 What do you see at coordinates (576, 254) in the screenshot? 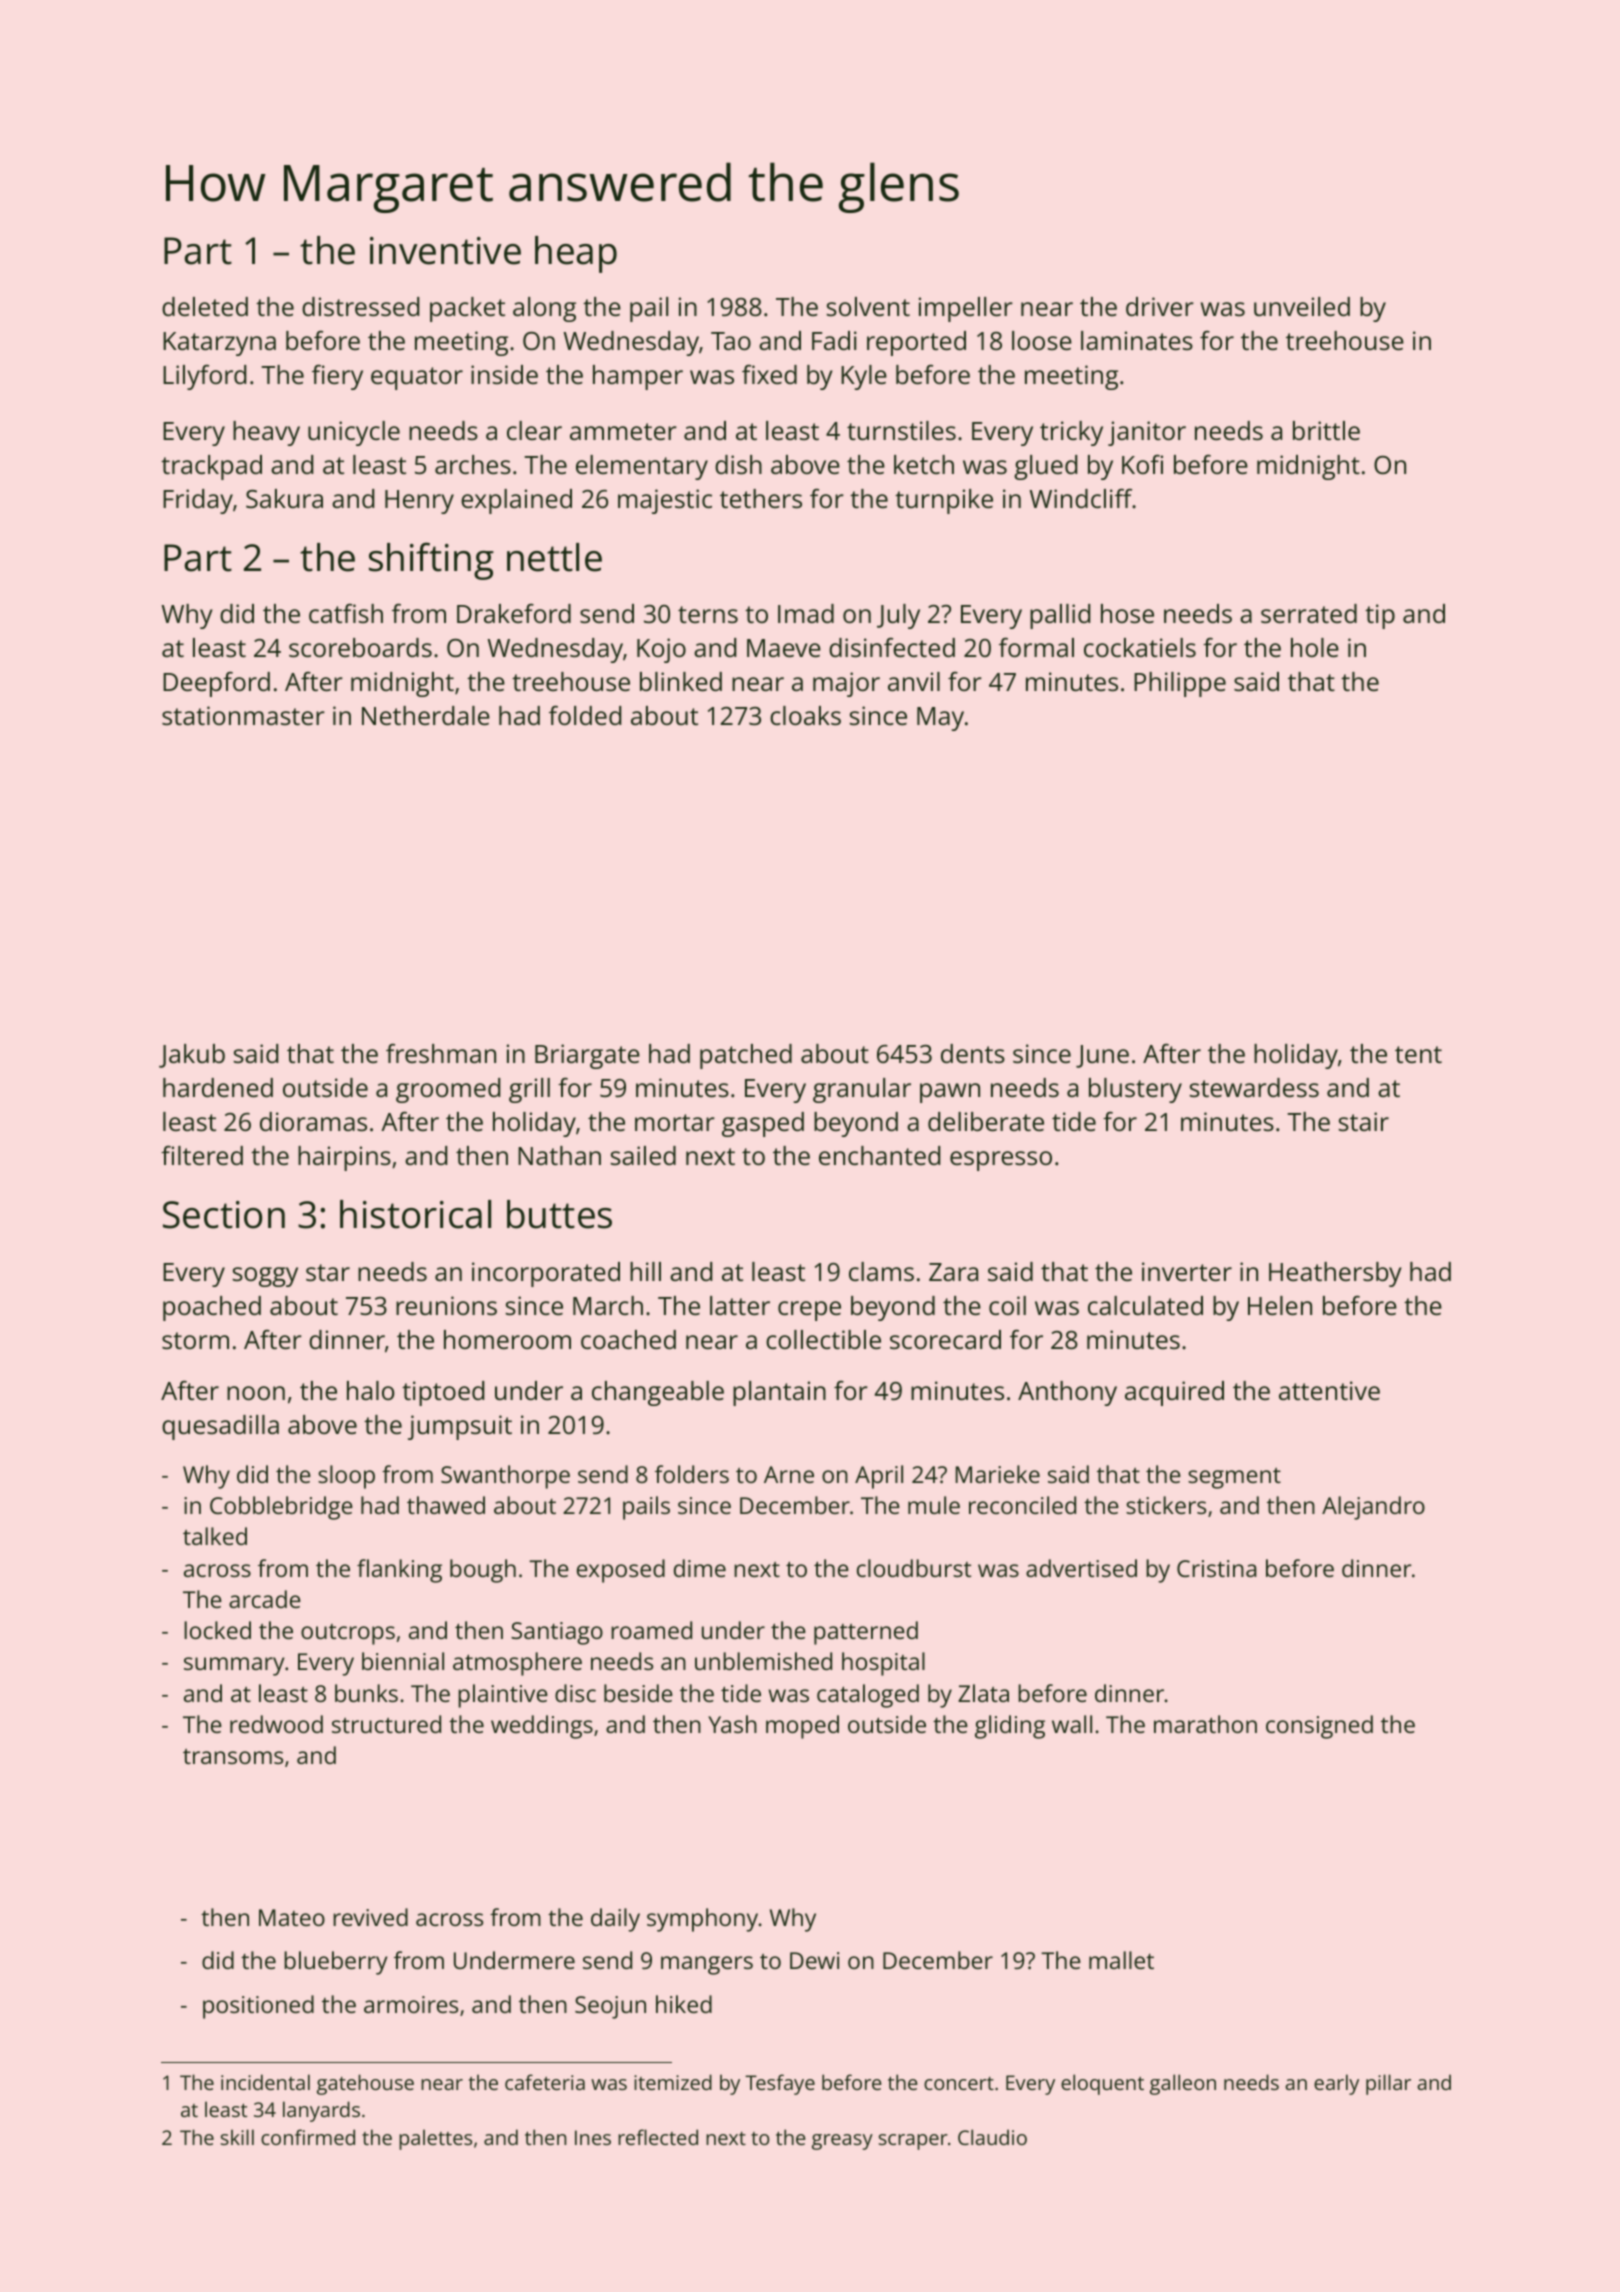
I see `heap` at bounding box center [576, 254].
